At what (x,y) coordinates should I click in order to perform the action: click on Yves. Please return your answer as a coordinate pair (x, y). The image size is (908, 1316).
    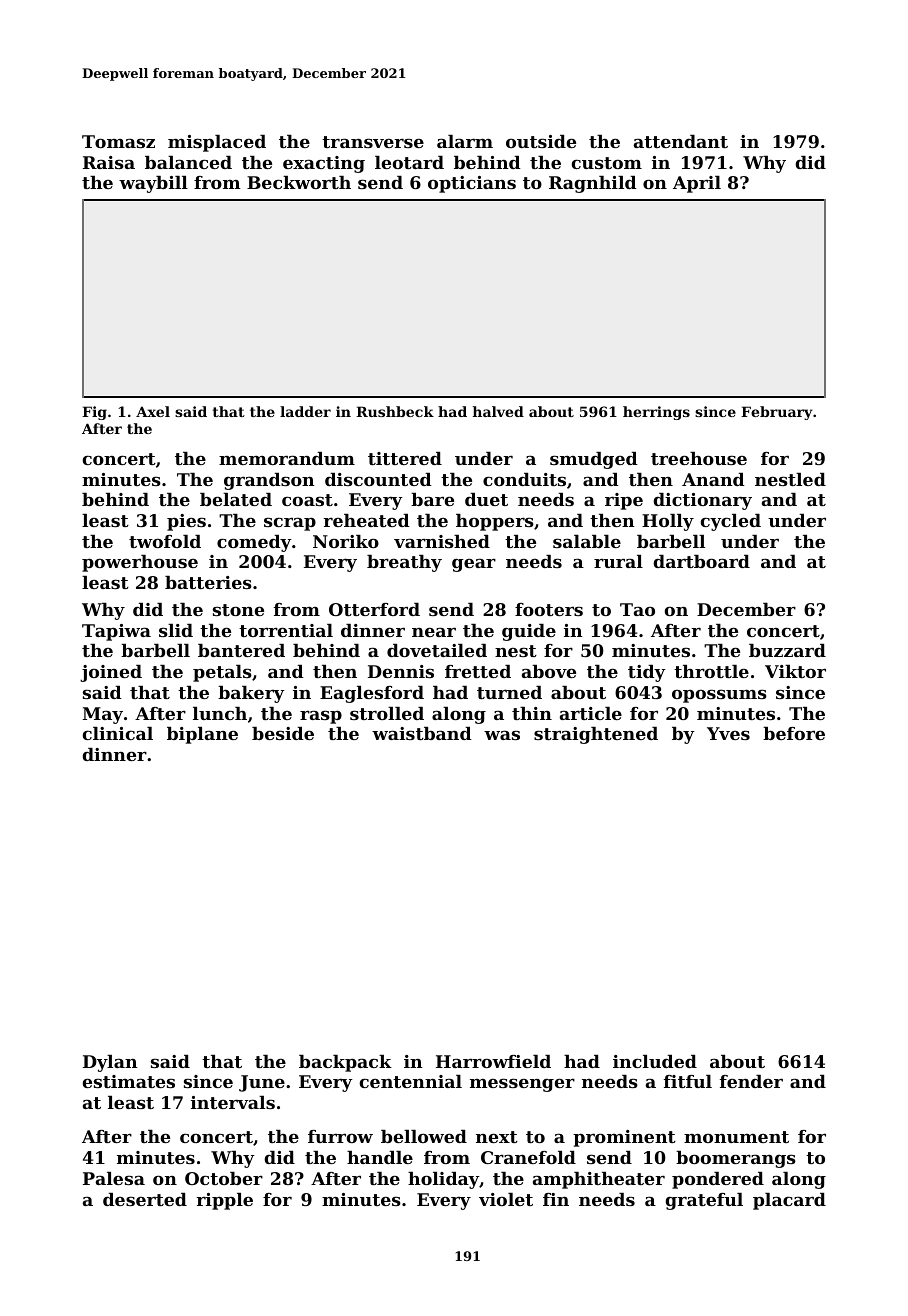
    Looking at the image, I should click on (728, 733).
